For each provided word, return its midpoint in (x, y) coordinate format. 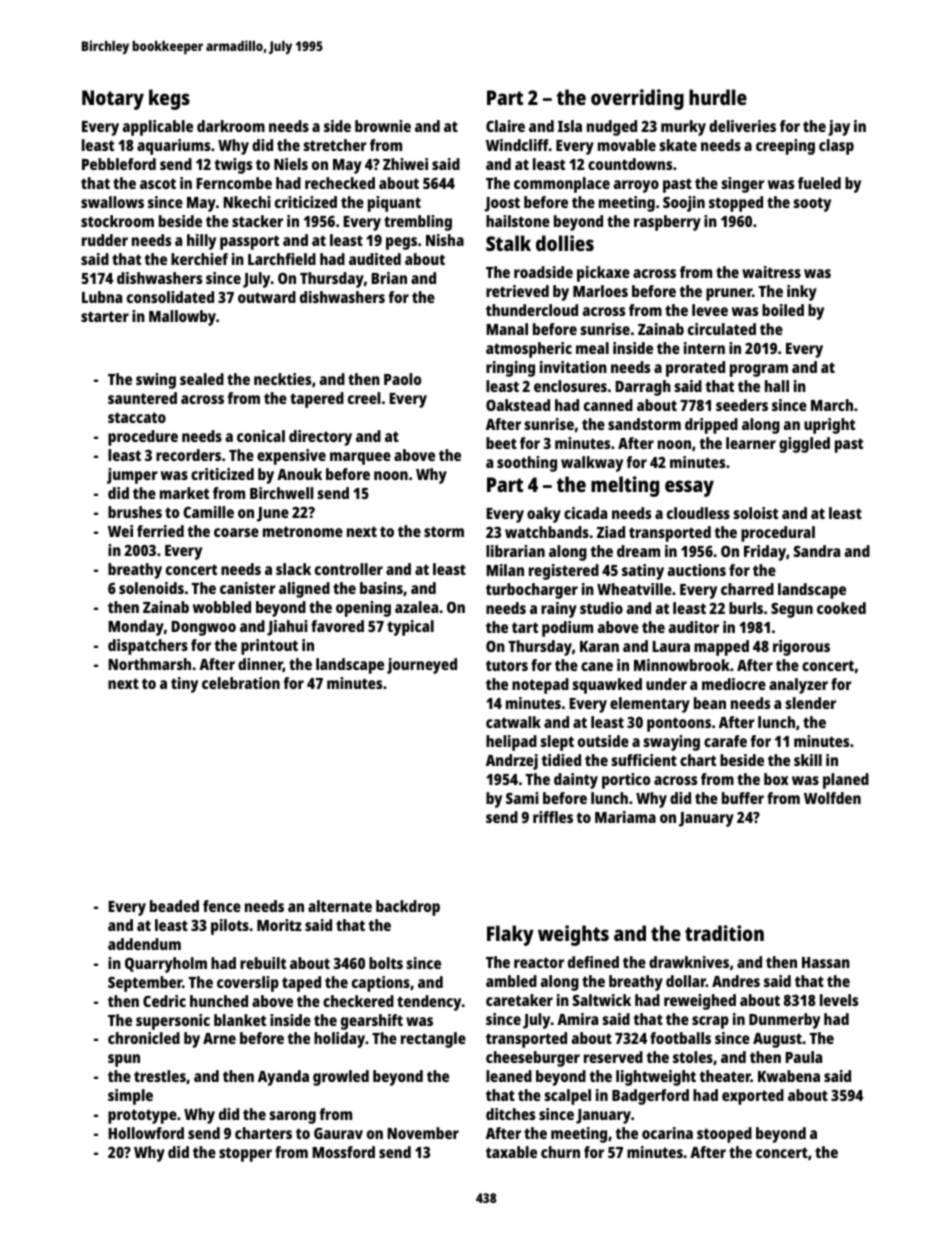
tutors (507, 665)
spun (124, 1060)
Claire (505, 126)
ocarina (667, 1133)
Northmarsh (149, 664)
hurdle (718, 97)
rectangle (433, 1040)
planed (846, 781)
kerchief (199, 259)
